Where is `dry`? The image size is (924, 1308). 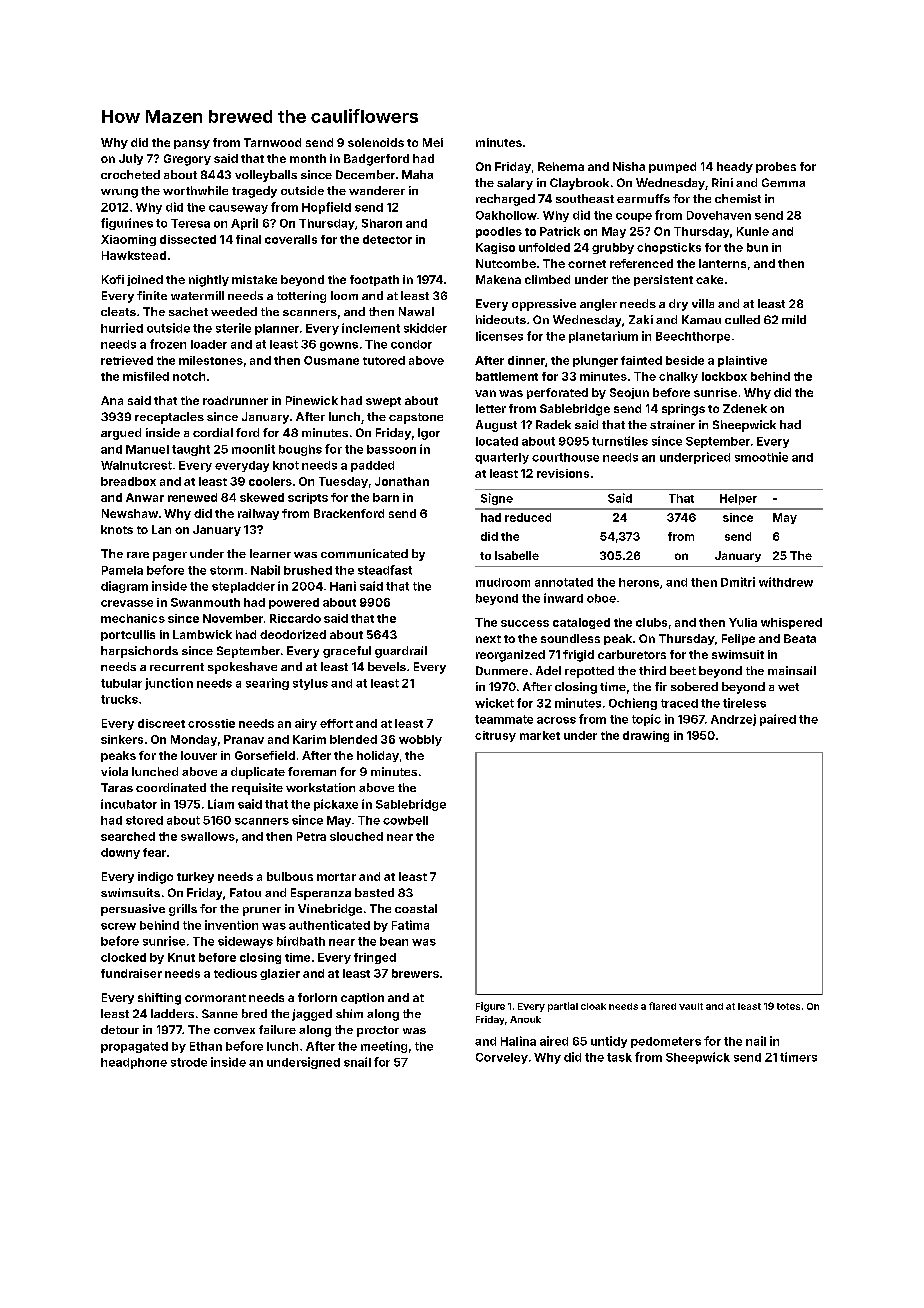
dry is located at coordinates (678, 305).
